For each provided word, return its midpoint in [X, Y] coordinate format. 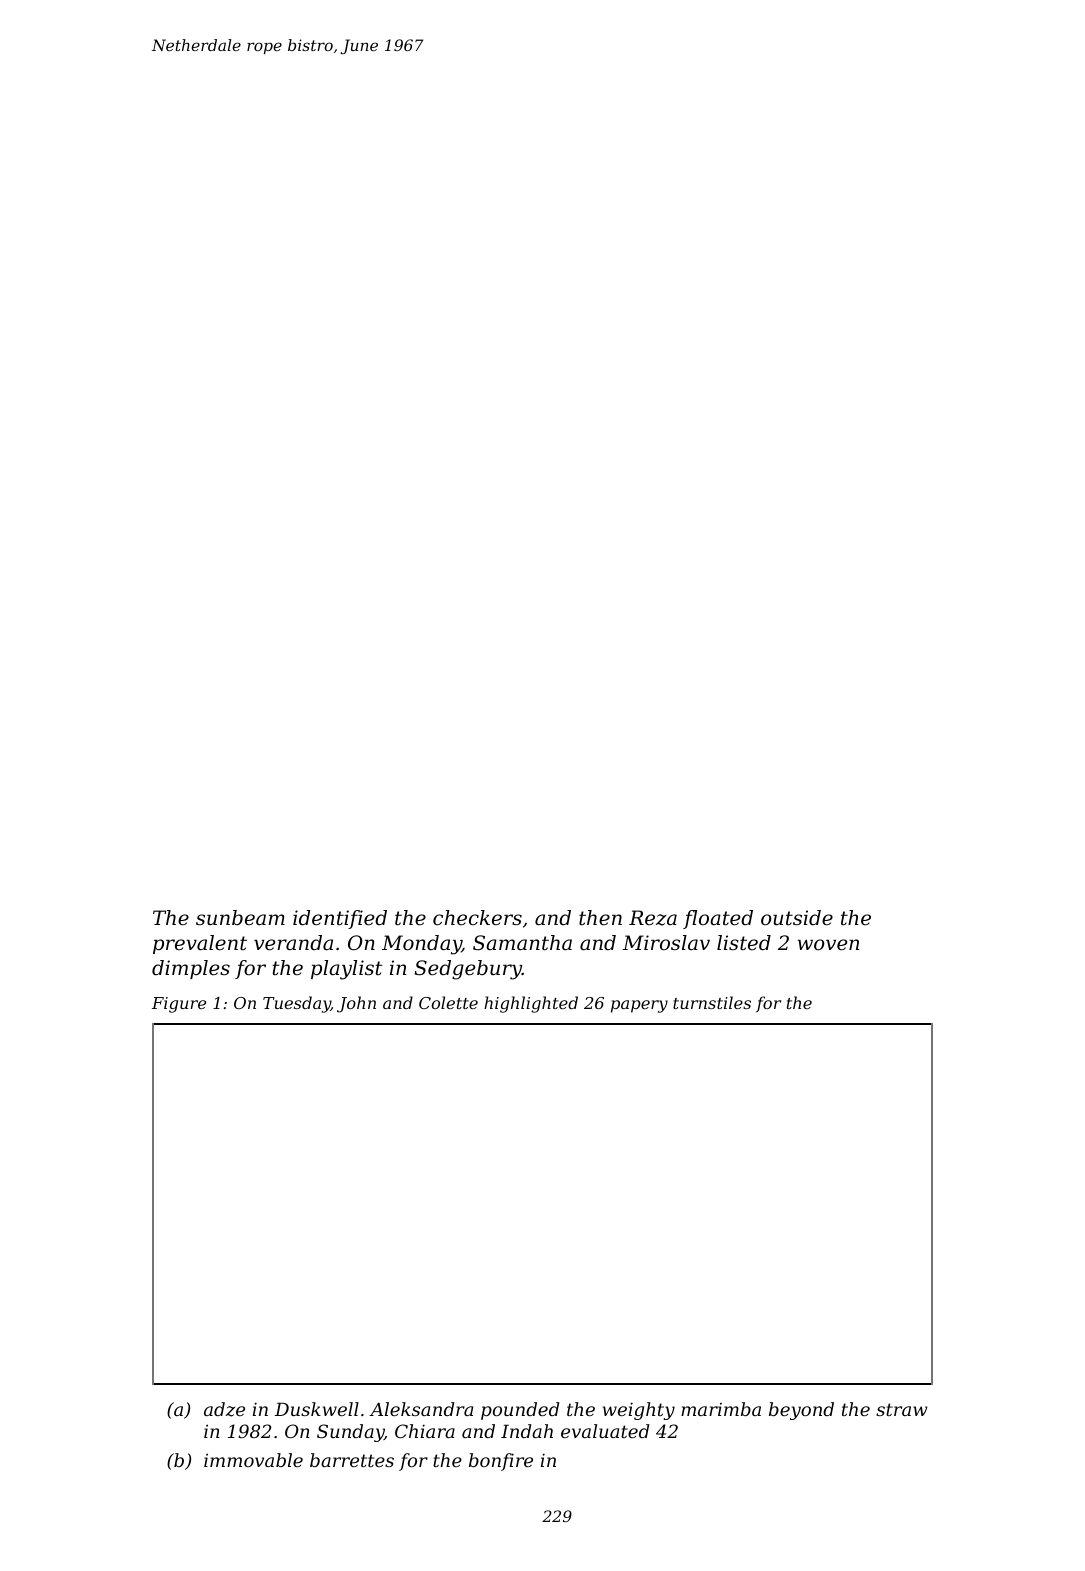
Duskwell [317, 1409]
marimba [721, 1409]
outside [797, 918]
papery [639, 1006]
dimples [191, 969]
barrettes [352, 1460]
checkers [477, 918]
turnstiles [712, 1002]
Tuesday [297, 1004]
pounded [520, 1411]
